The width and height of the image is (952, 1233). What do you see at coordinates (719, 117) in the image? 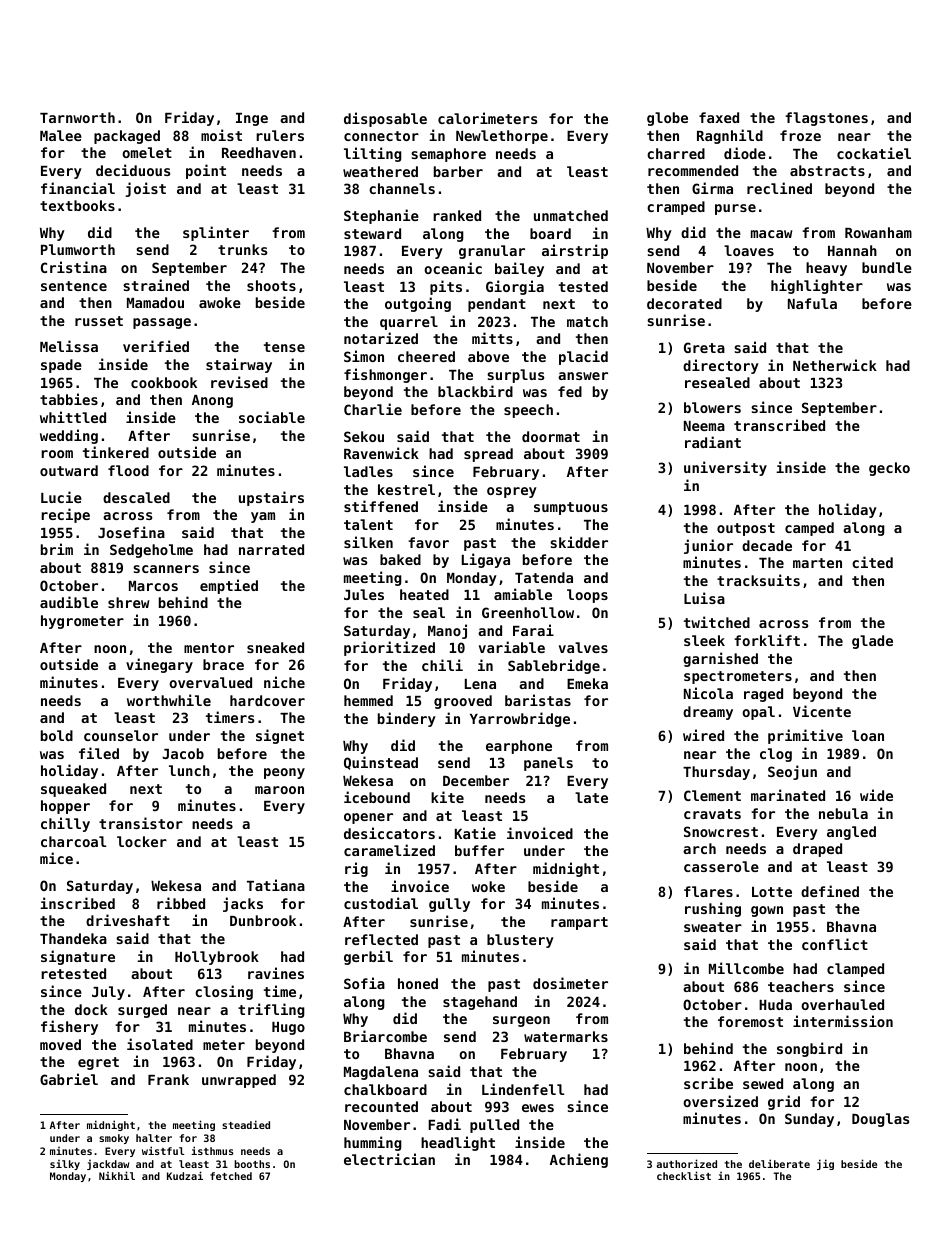
I see `faxed` at bounding box center [719, 117].
